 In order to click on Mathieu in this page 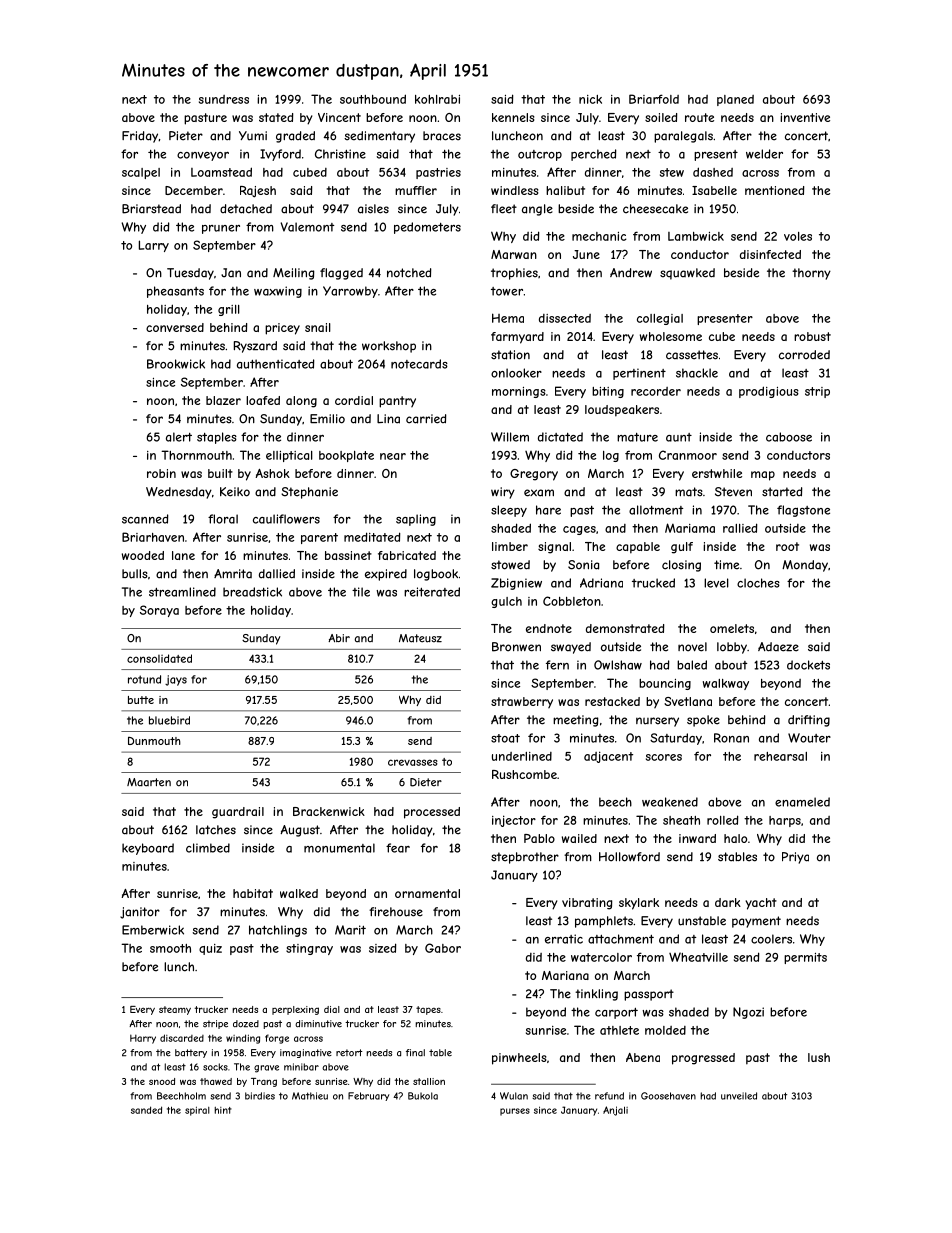, I will do `click(310, 1096)`.
